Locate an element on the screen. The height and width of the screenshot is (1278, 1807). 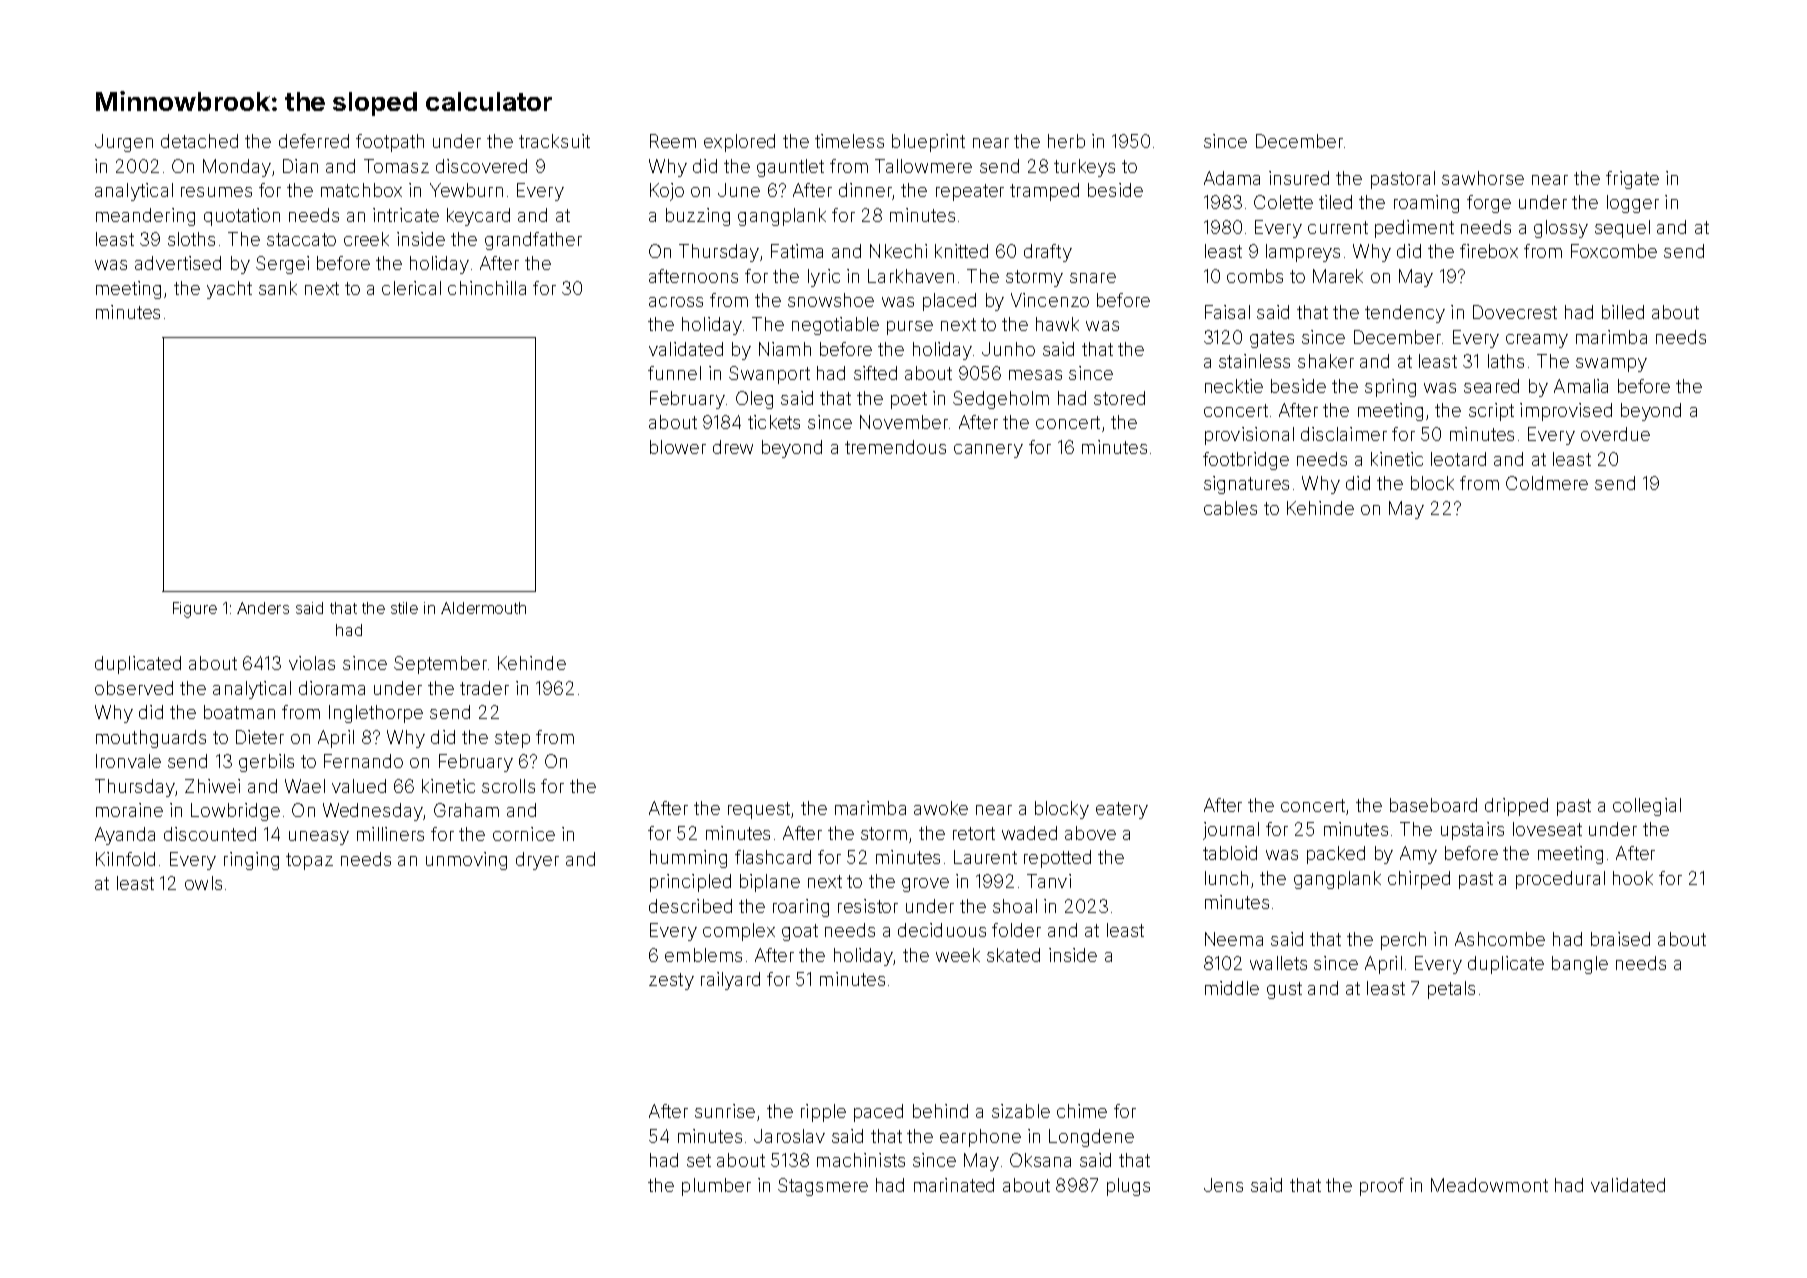
Figure is located at coordinates (195, 610).
